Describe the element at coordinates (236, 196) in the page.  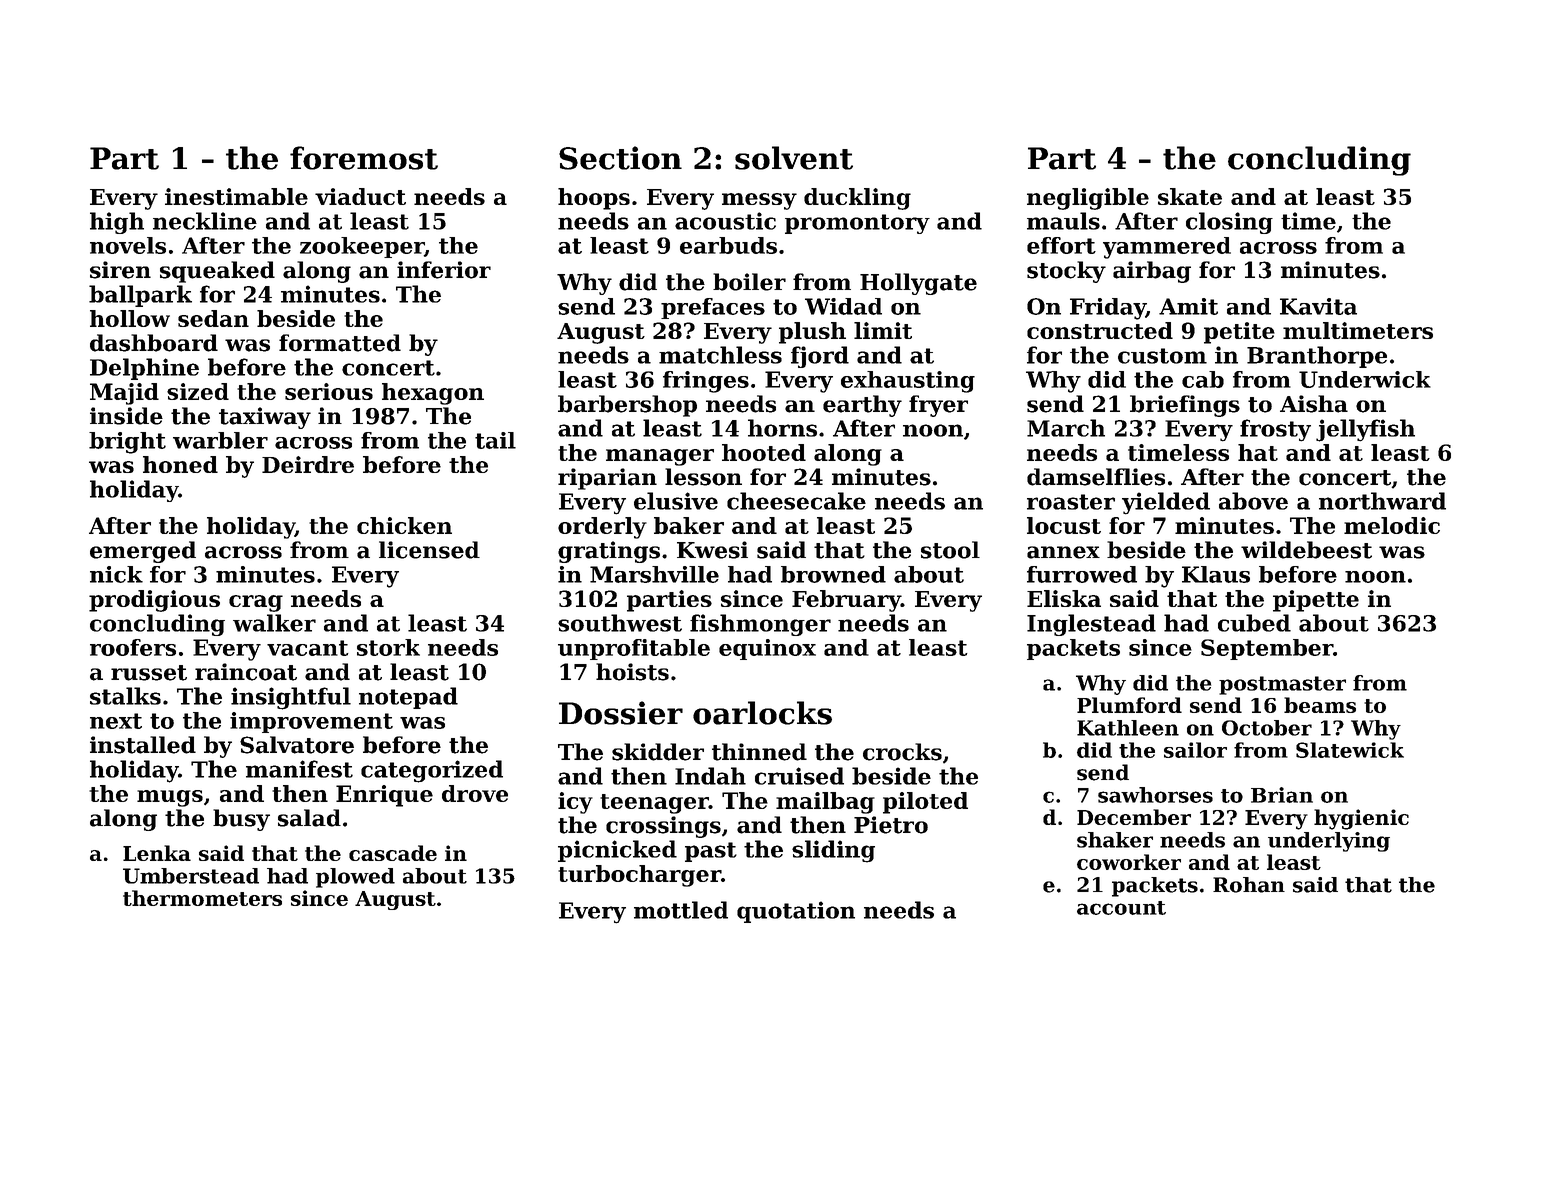
I see `inestimable` at that location.
